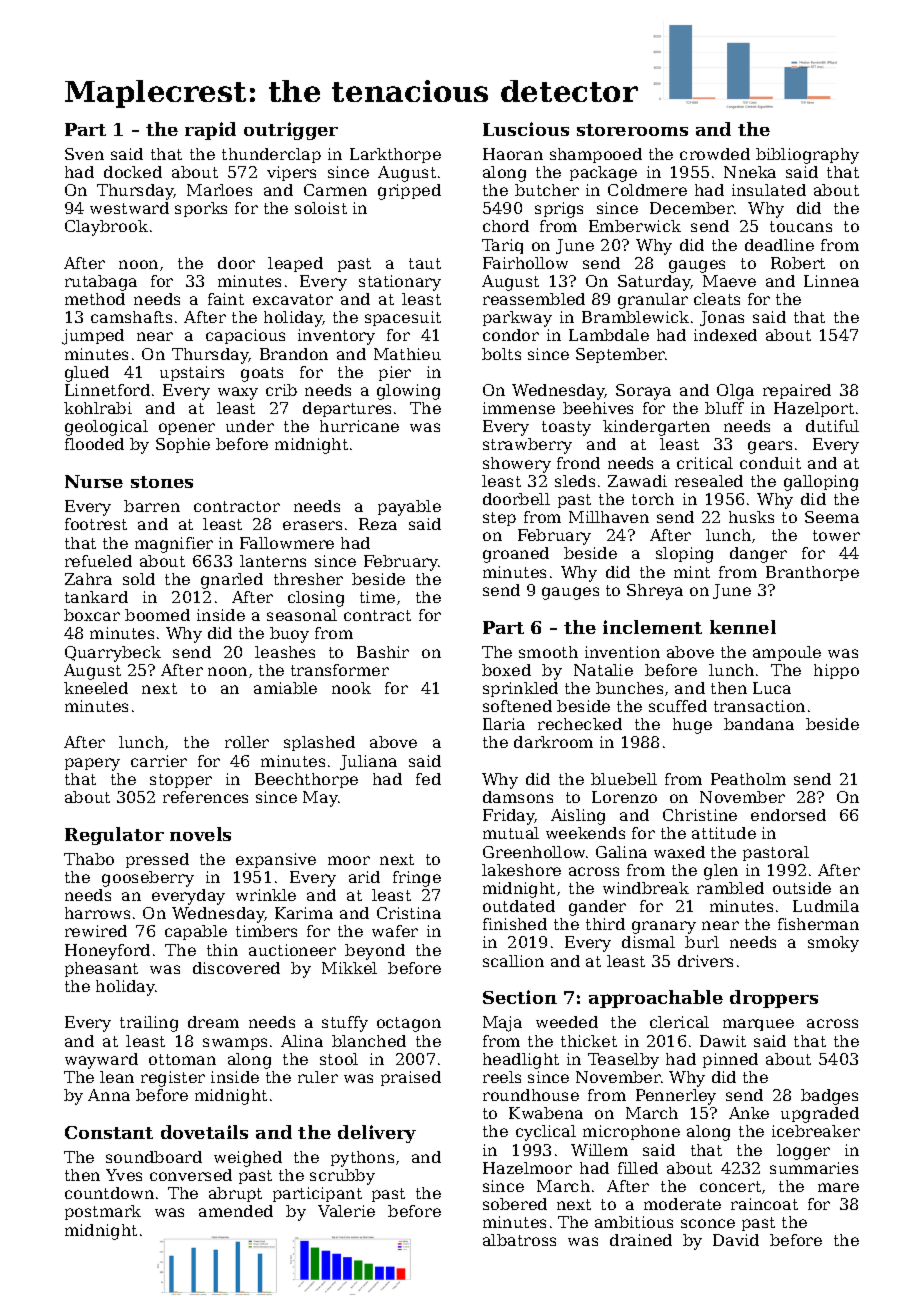 The image size is (924, 1314). Describe the element at coordinates (395, 155) in the image. I see `Larkthorpe` at that location.
